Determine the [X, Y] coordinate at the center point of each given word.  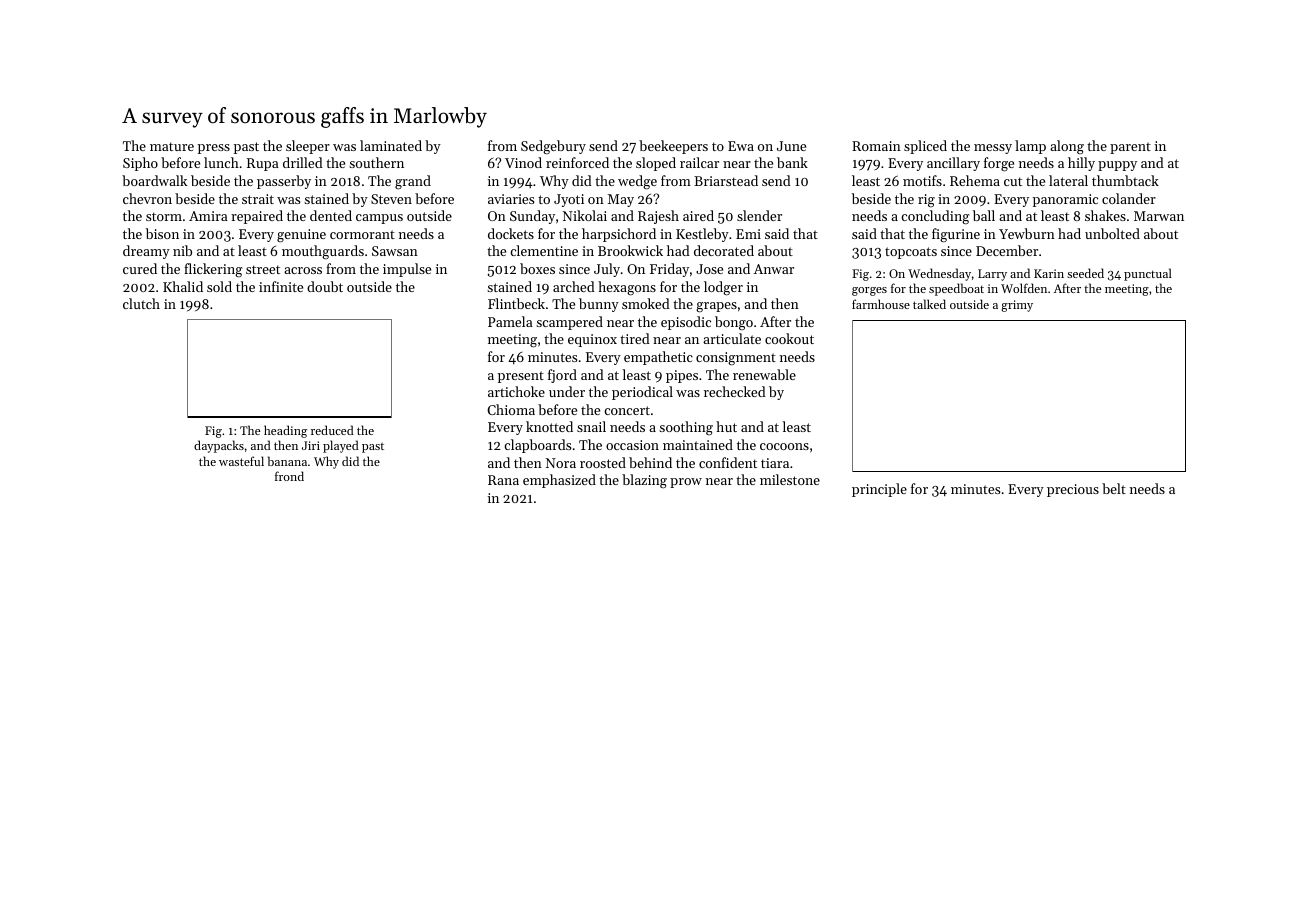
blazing [644, 481]
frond [289, 476]
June [791, 146]
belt [1114, 488]
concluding [935, 217]
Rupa [263, 164]
